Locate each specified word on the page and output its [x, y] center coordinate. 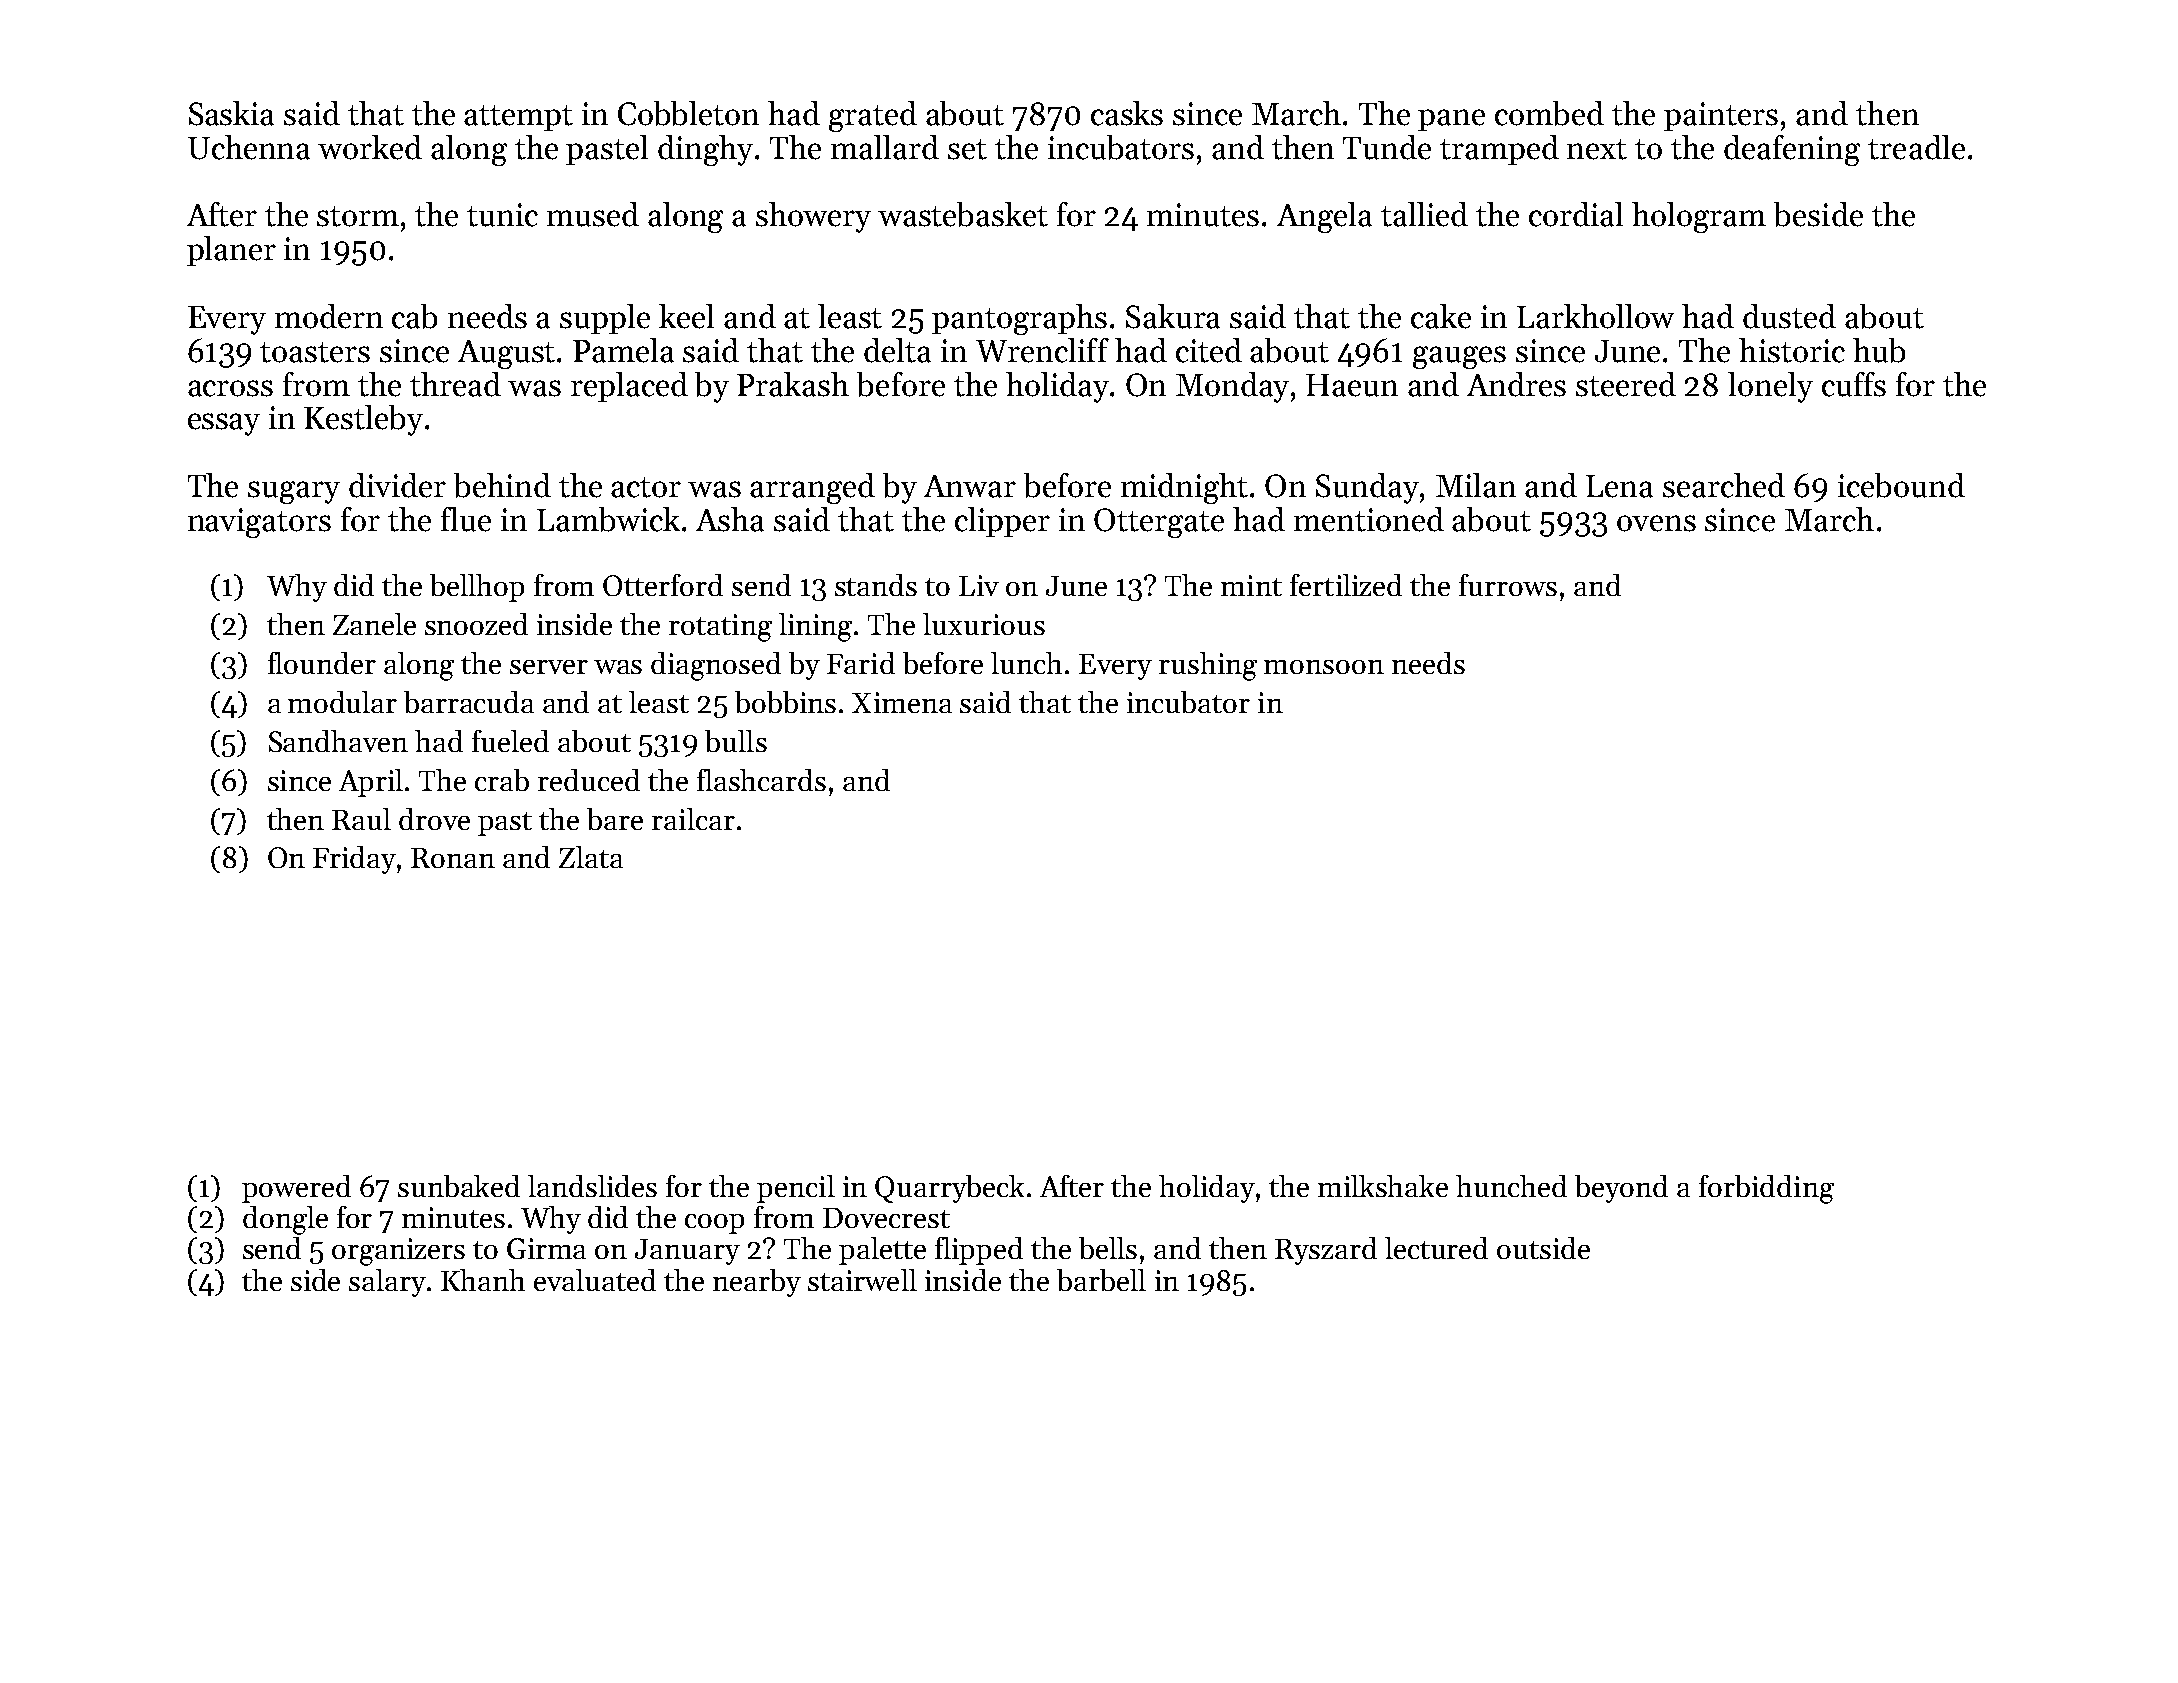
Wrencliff [1042, 350]
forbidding [1766, 1189]
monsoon [1324, 667]
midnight [1184, 488]
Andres [1516, 384]
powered [296, 1189]
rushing [1208, 666]
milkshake [1383, 1186]
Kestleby [363, 420]
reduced [589, 780]
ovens [1656, 523]
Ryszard [1326, 1251]
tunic [502, 215]
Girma [546, 1248]
